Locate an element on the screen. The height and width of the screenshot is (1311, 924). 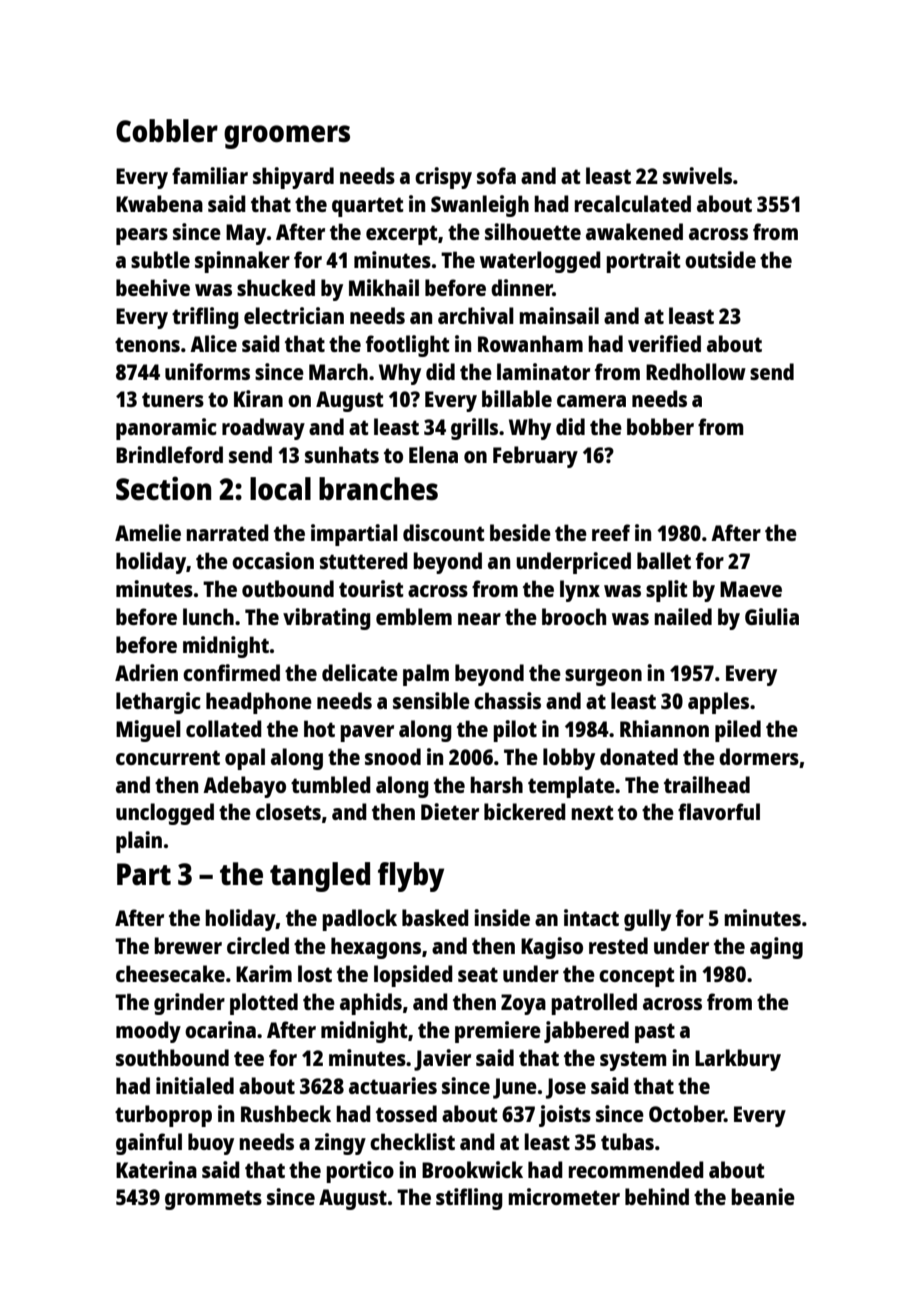
narrated is located at coordinates (227, 532).
